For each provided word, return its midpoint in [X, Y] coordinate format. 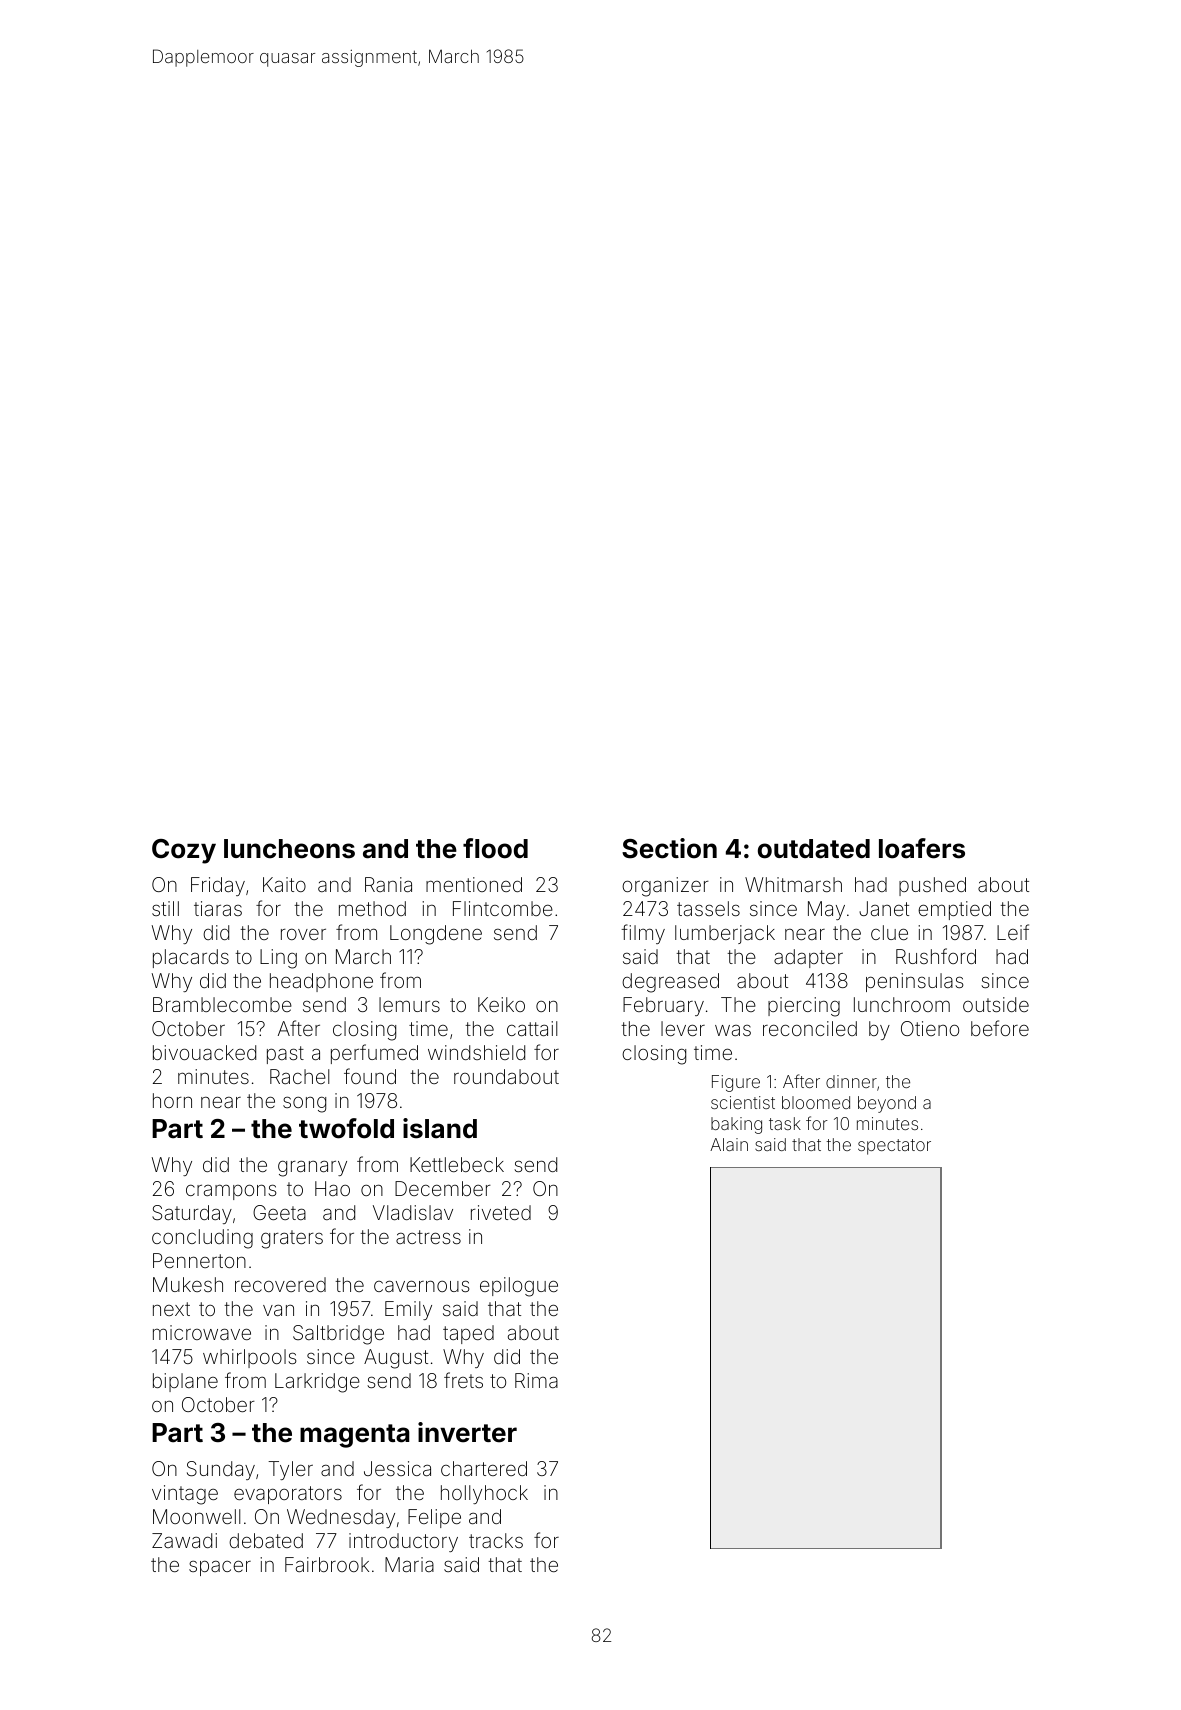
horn [172, 1100]
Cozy [184, 851]
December [443, 1188]
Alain [729, 1144]
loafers [922, 848]
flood [495, 848]
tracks [496, 1540]
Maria [409, 1564]
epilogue [519, 1287]
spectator [894, 1147]
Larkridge [317, 1383]
